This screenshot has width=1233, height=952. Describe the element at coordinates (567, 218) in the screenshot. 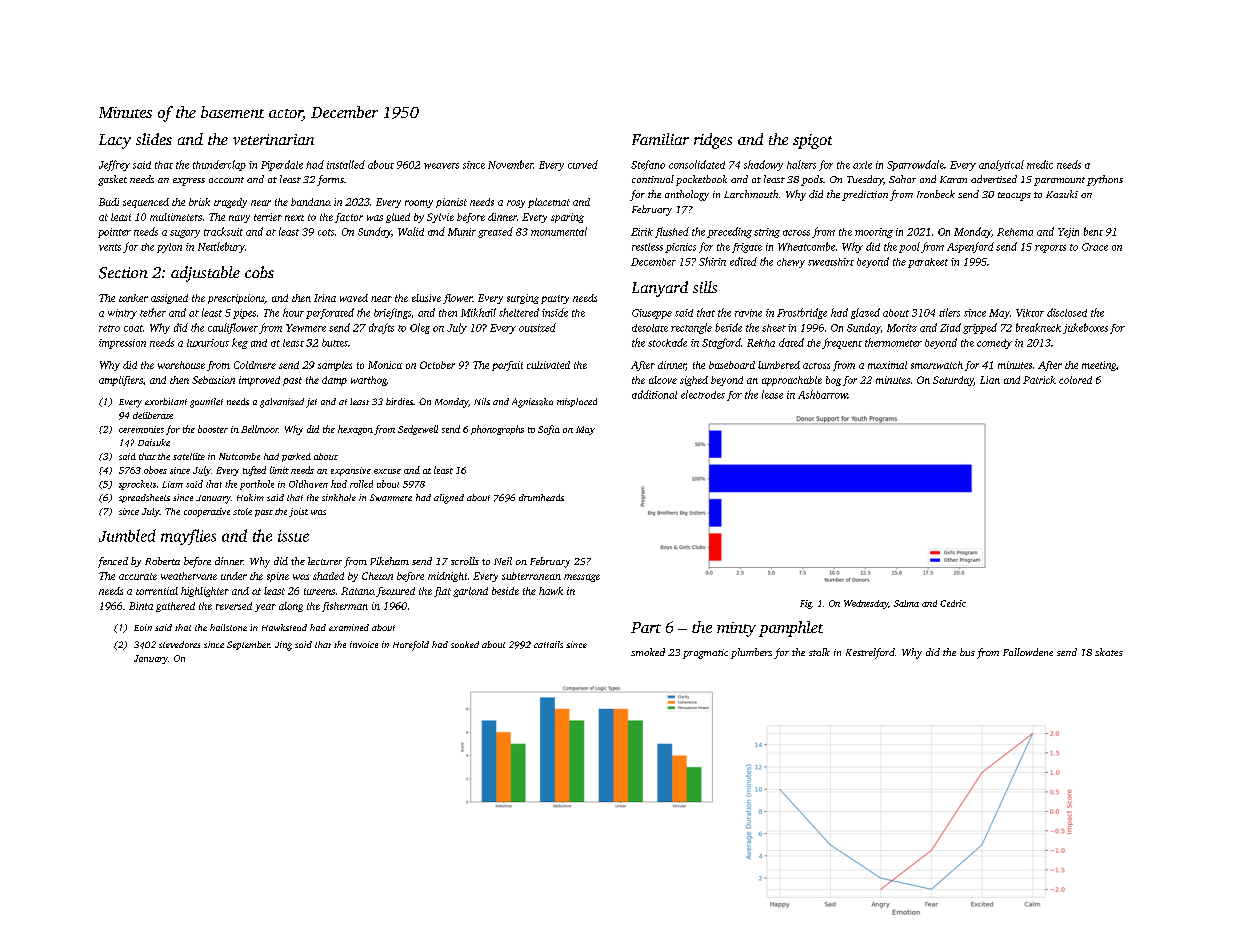

I see `sparing` at that location.
